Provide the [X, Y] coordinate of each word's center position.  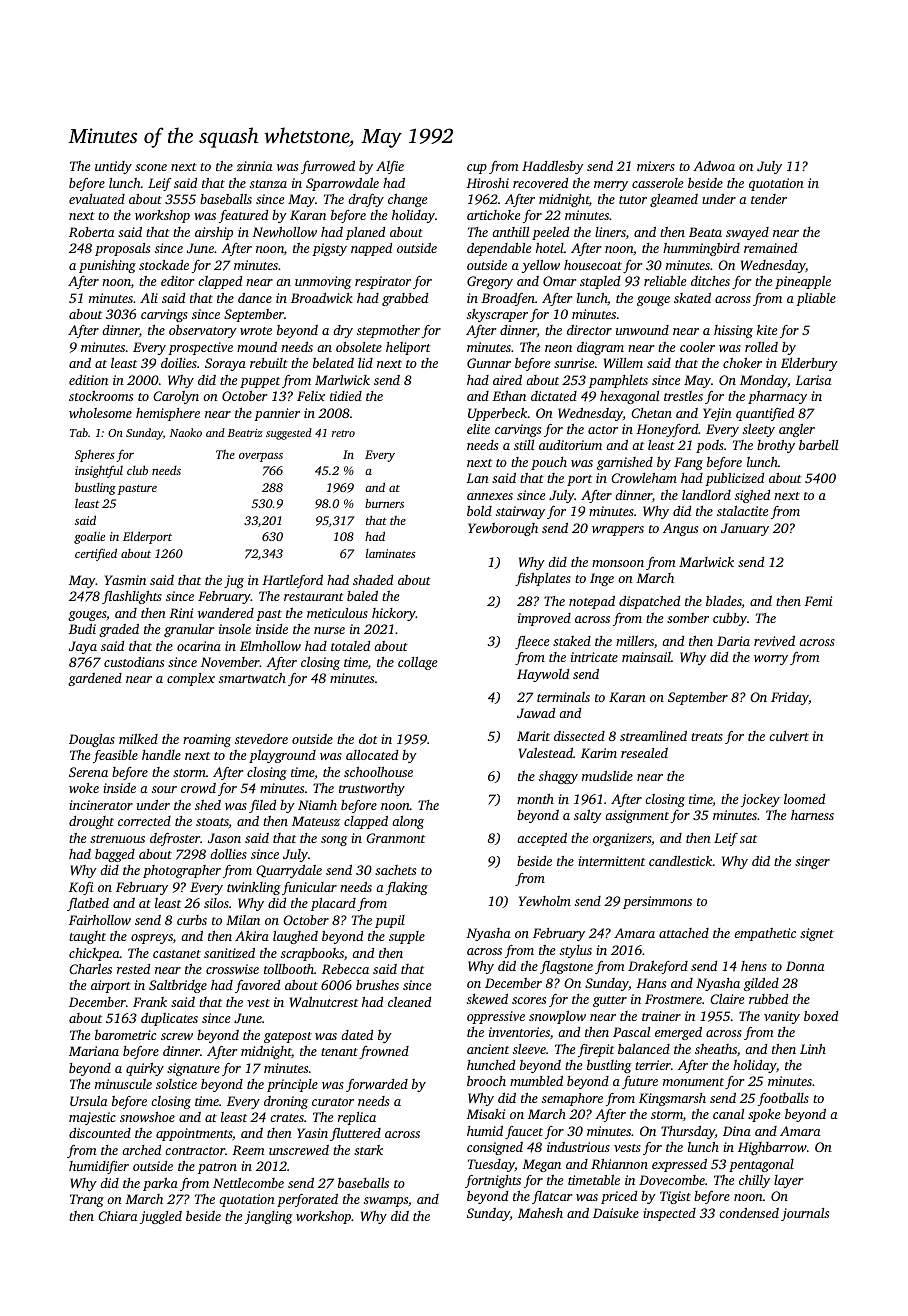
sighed [752, 496]
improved [544, 619]
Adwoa [714, 166]
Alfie [390, 167]
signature [193, 1069]
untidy [113, 167]
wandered [226, 613]
